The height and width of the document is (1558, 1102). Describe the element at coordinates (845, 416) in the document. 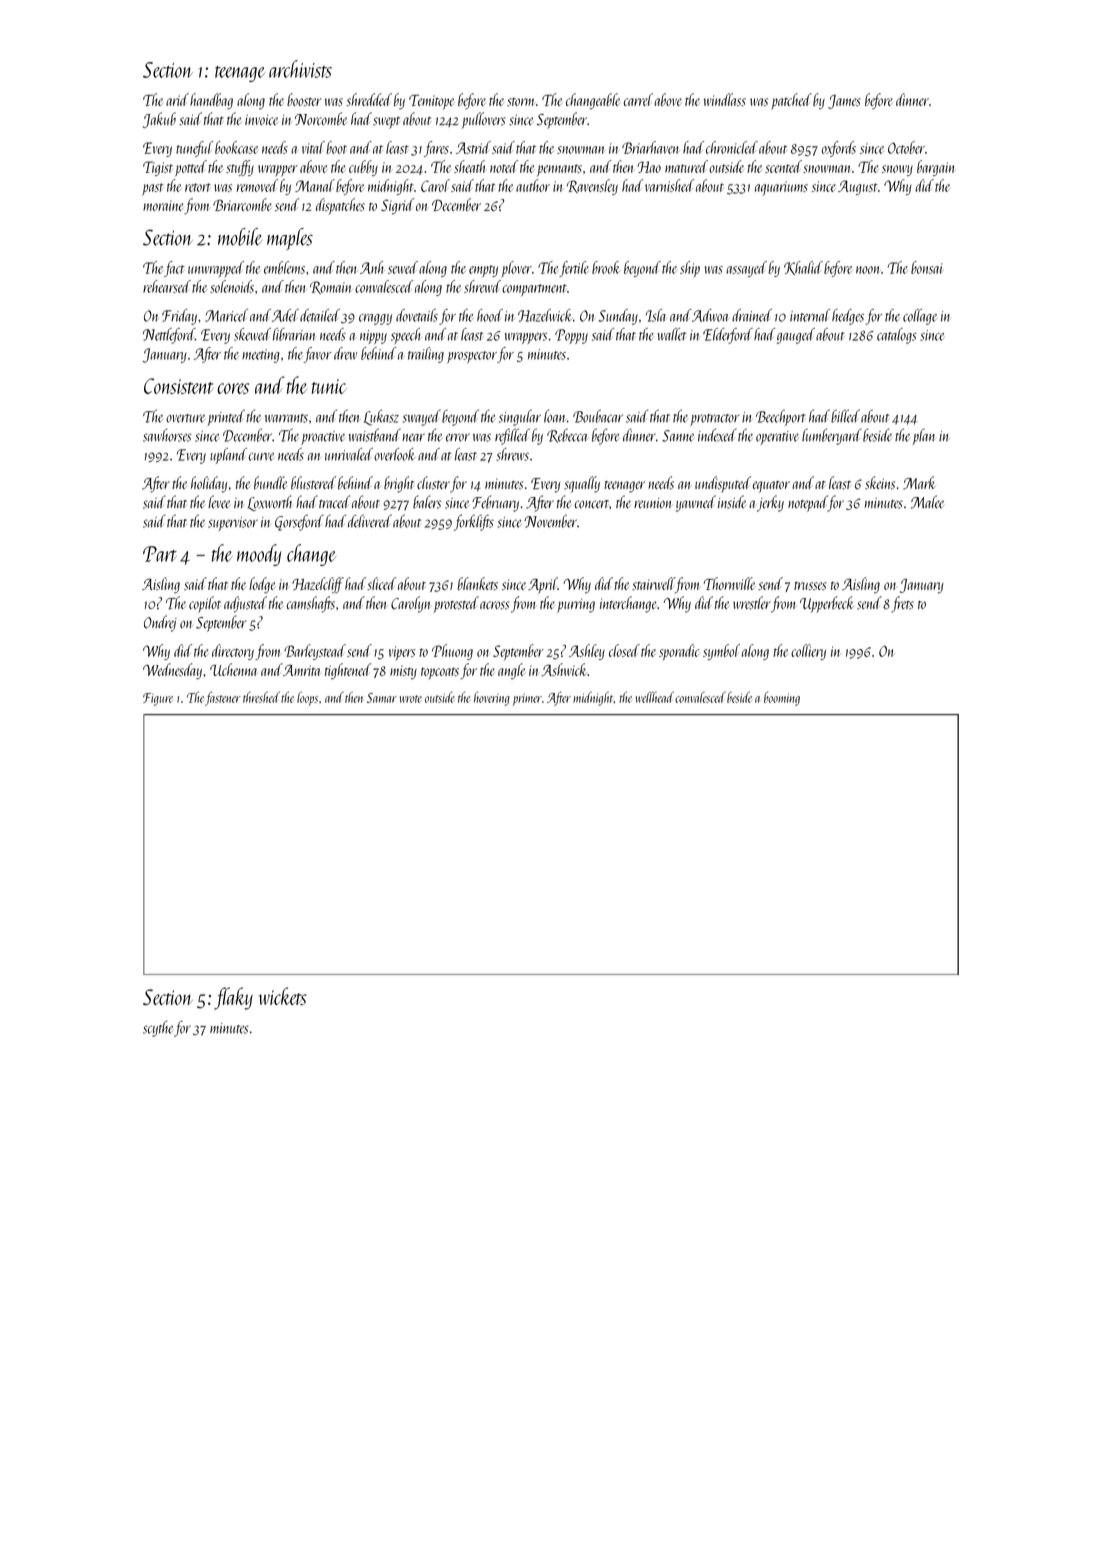

I see `billed` at that location.
